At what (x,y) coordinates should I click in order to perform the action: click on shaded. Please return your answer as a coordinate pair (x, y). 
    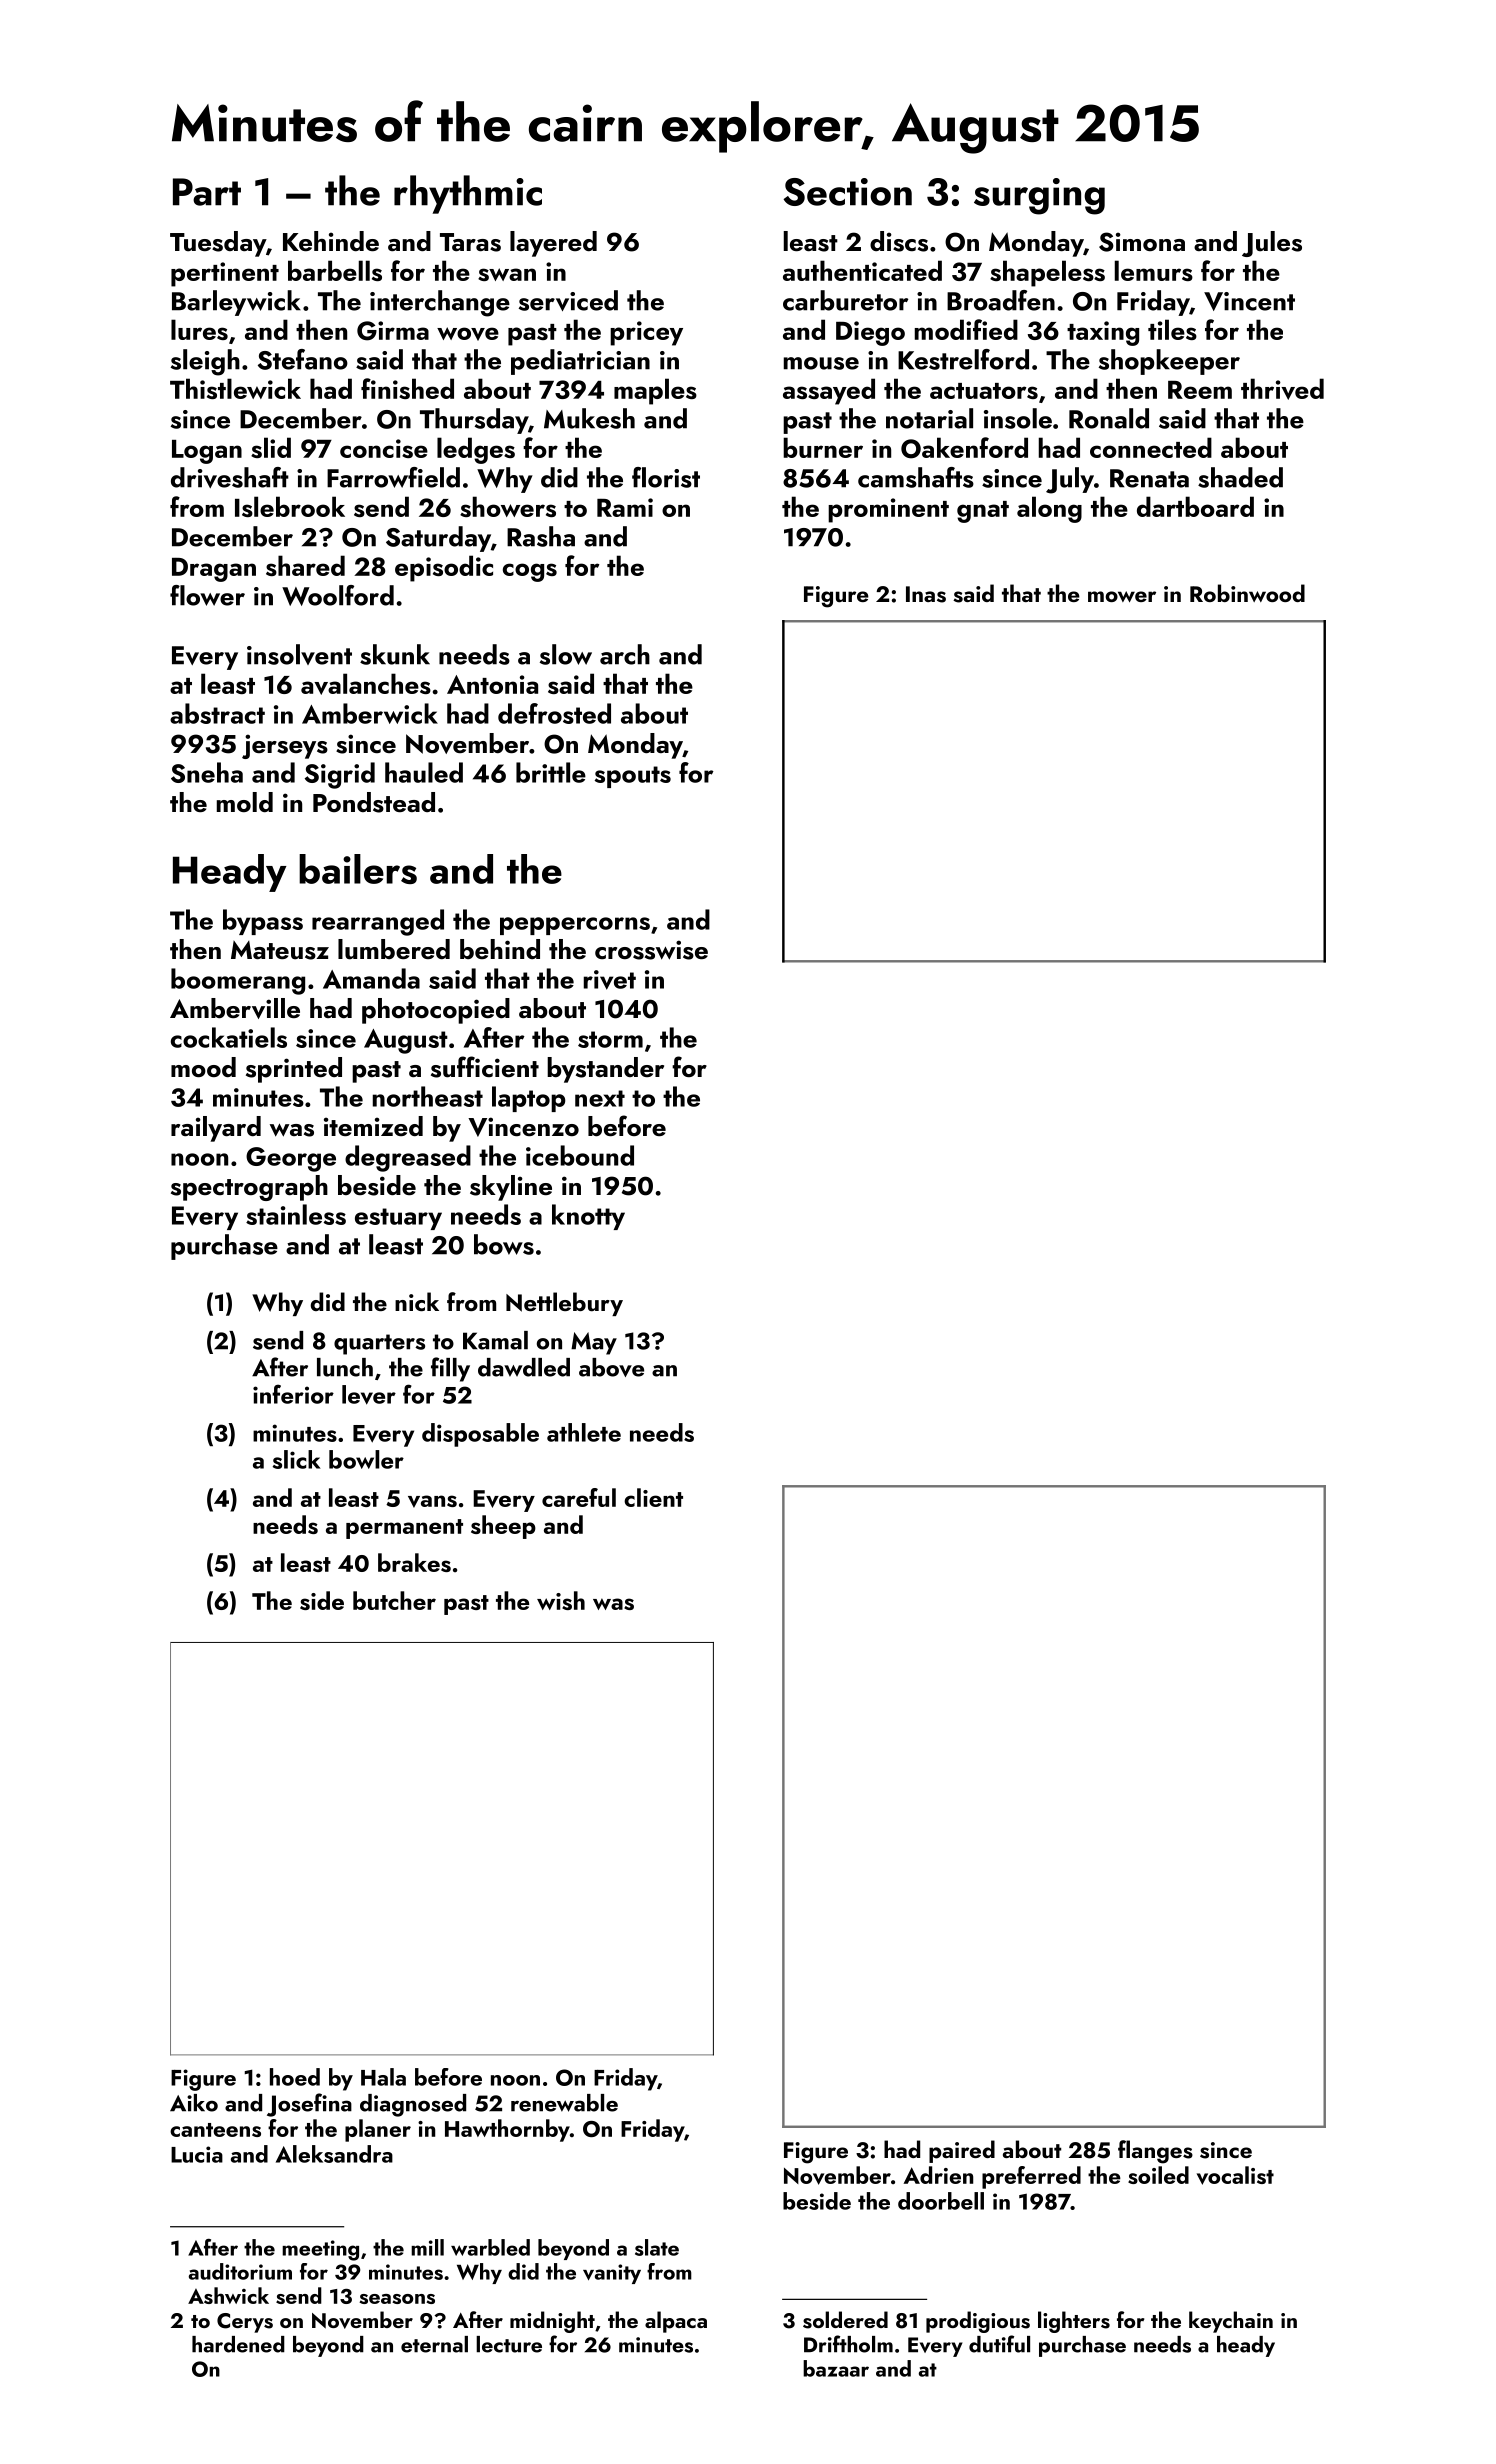
    Looking at the image, I should click on (1240, 477).
